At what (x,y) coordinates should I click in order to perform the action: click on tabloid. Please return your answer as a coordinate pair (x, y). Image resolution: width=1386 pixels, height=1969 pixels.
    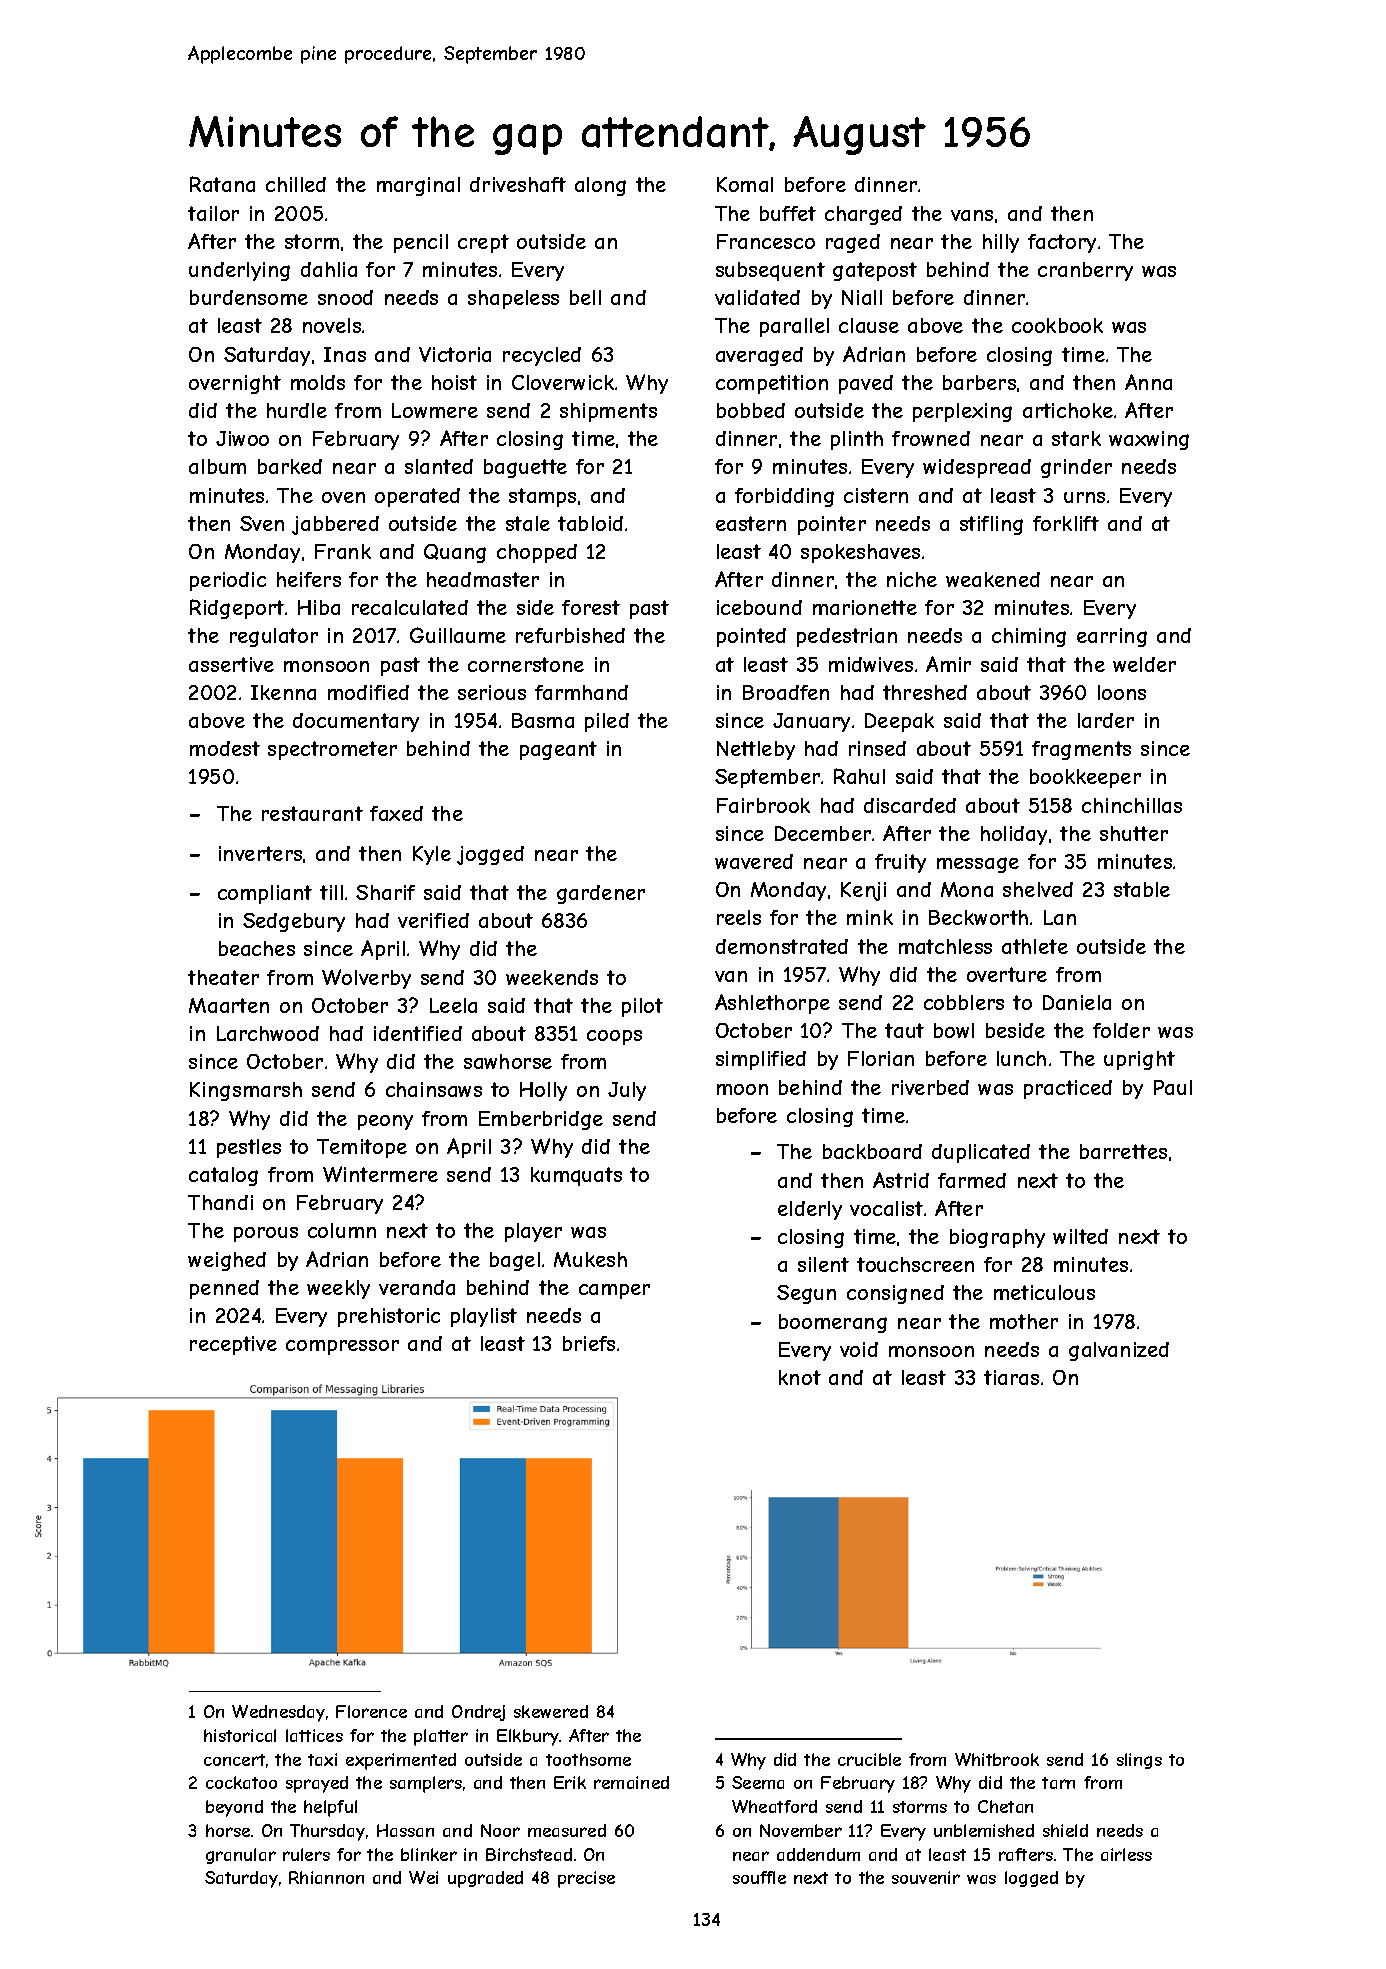
    Looking at the image, I should click on (590, 523).
